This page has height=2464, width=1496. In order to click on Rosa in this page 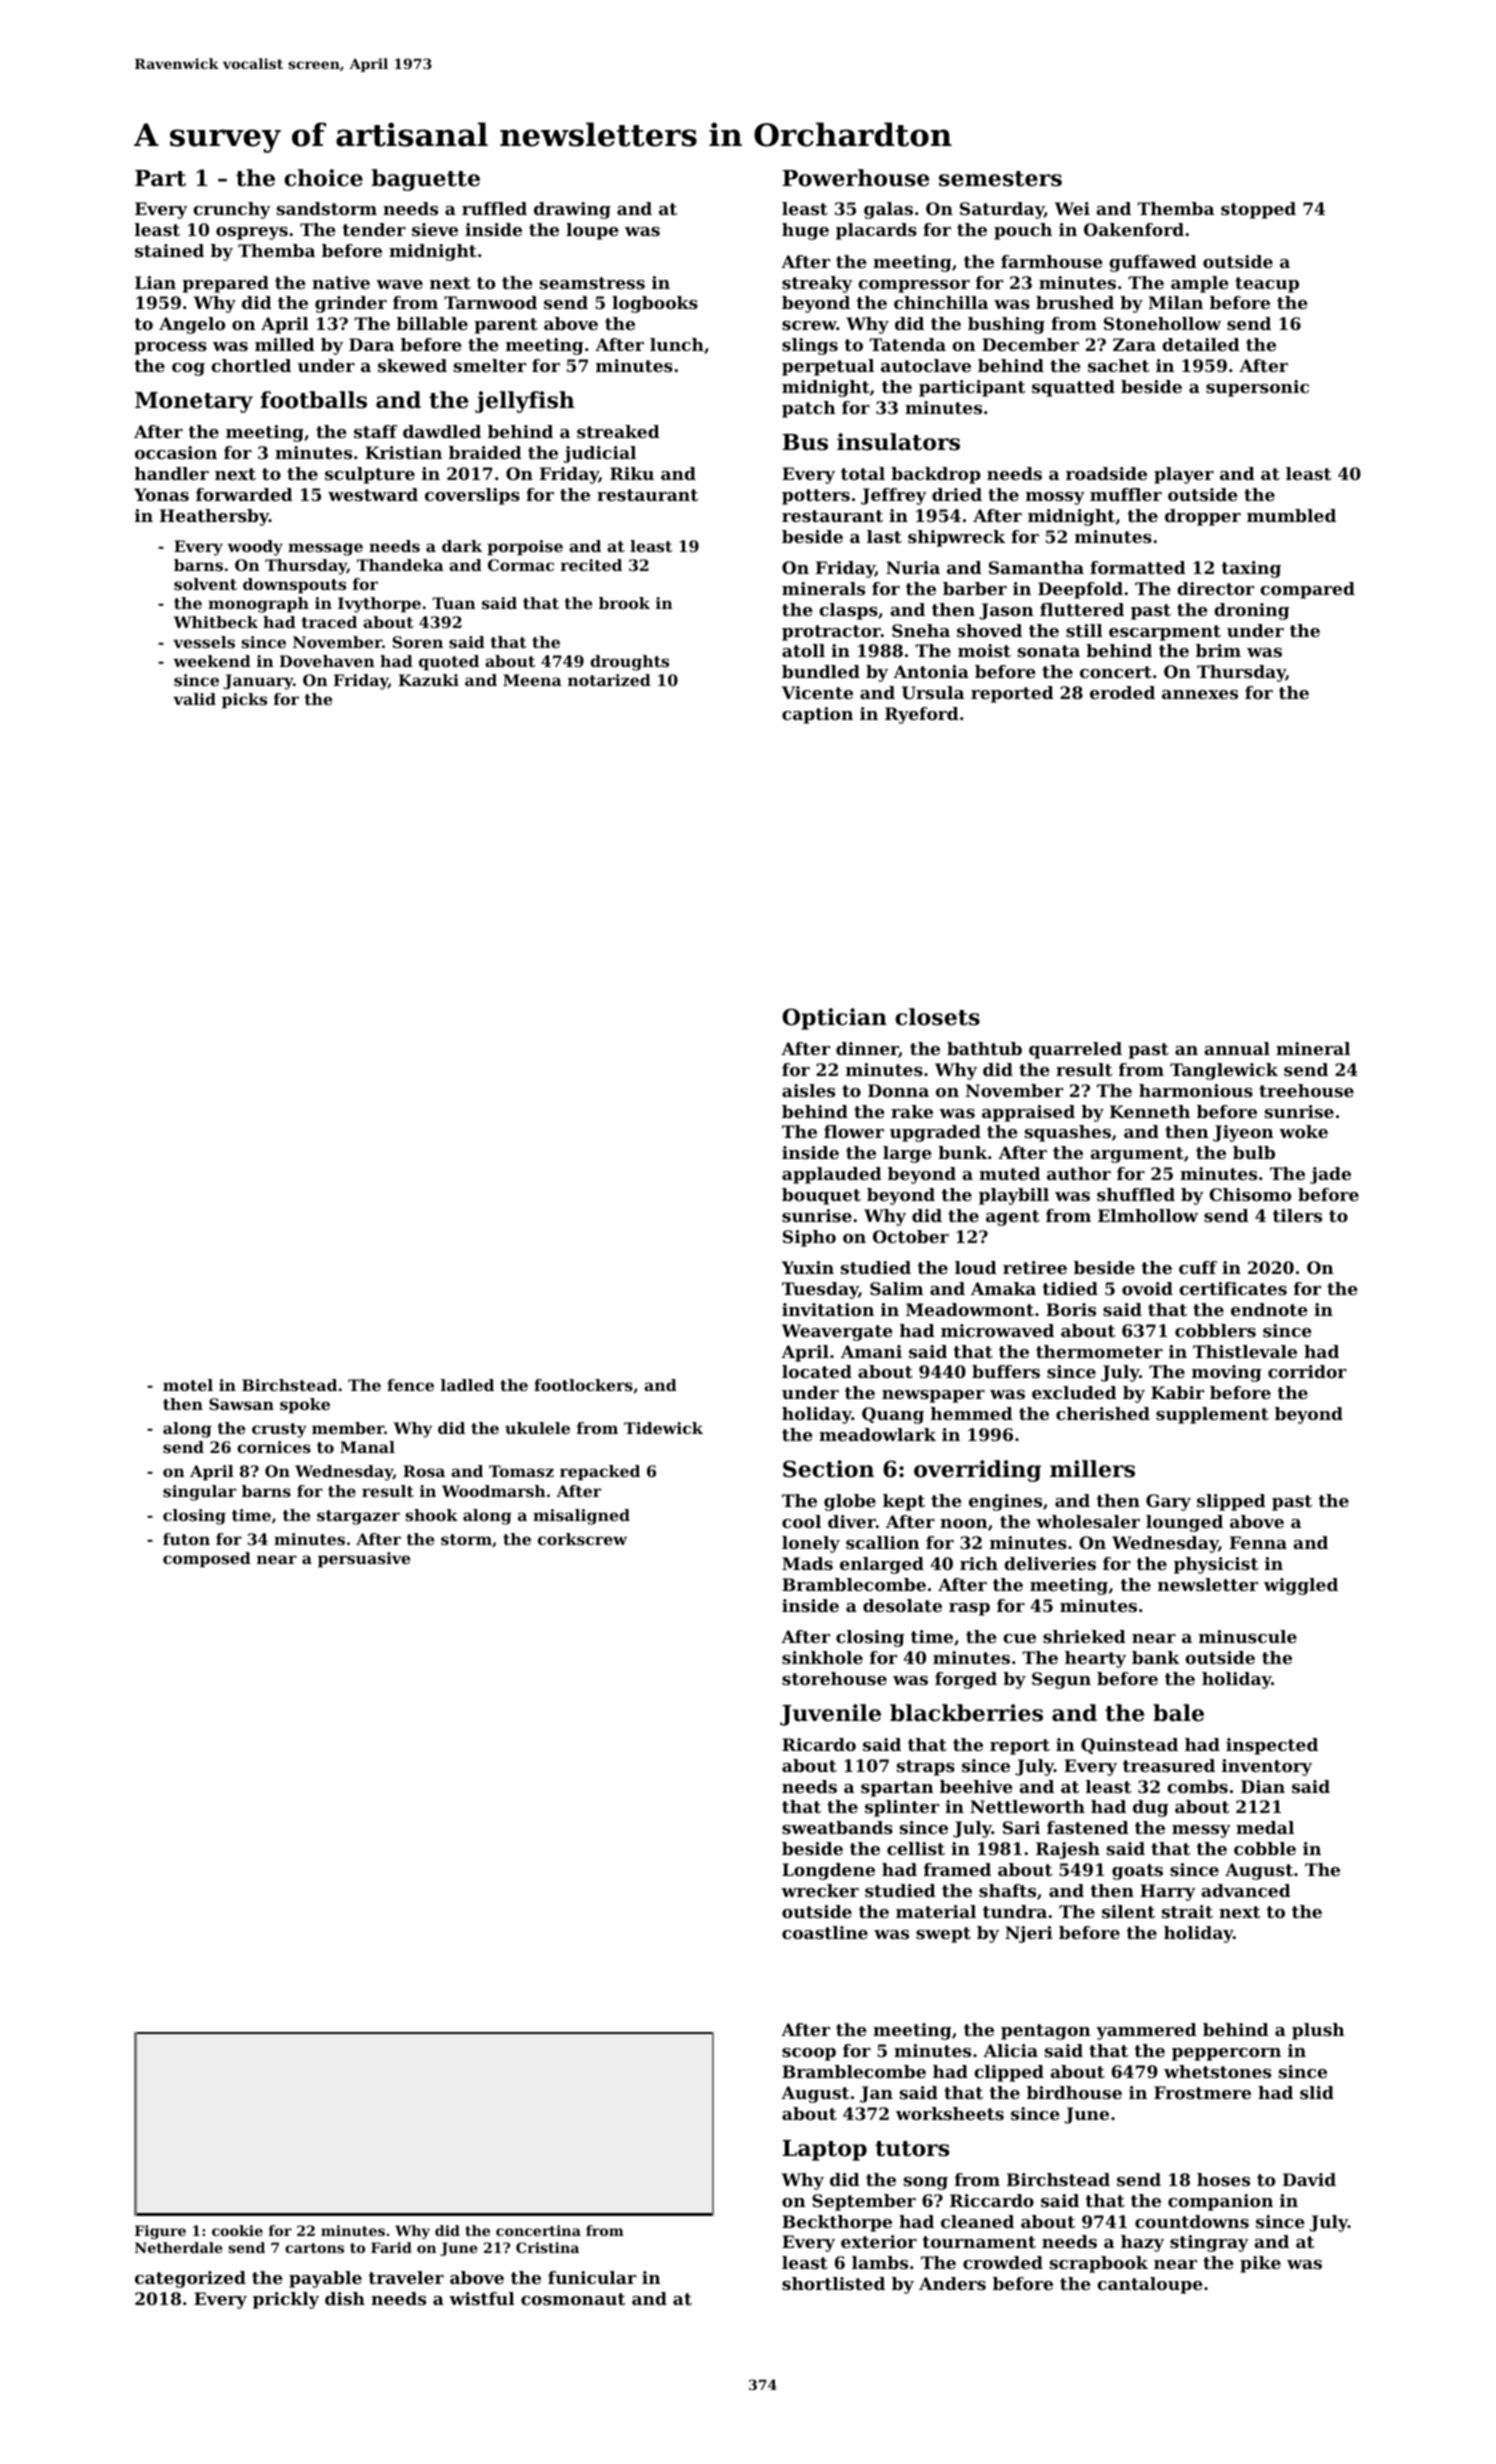, I will do `click(424, 1471)`.
